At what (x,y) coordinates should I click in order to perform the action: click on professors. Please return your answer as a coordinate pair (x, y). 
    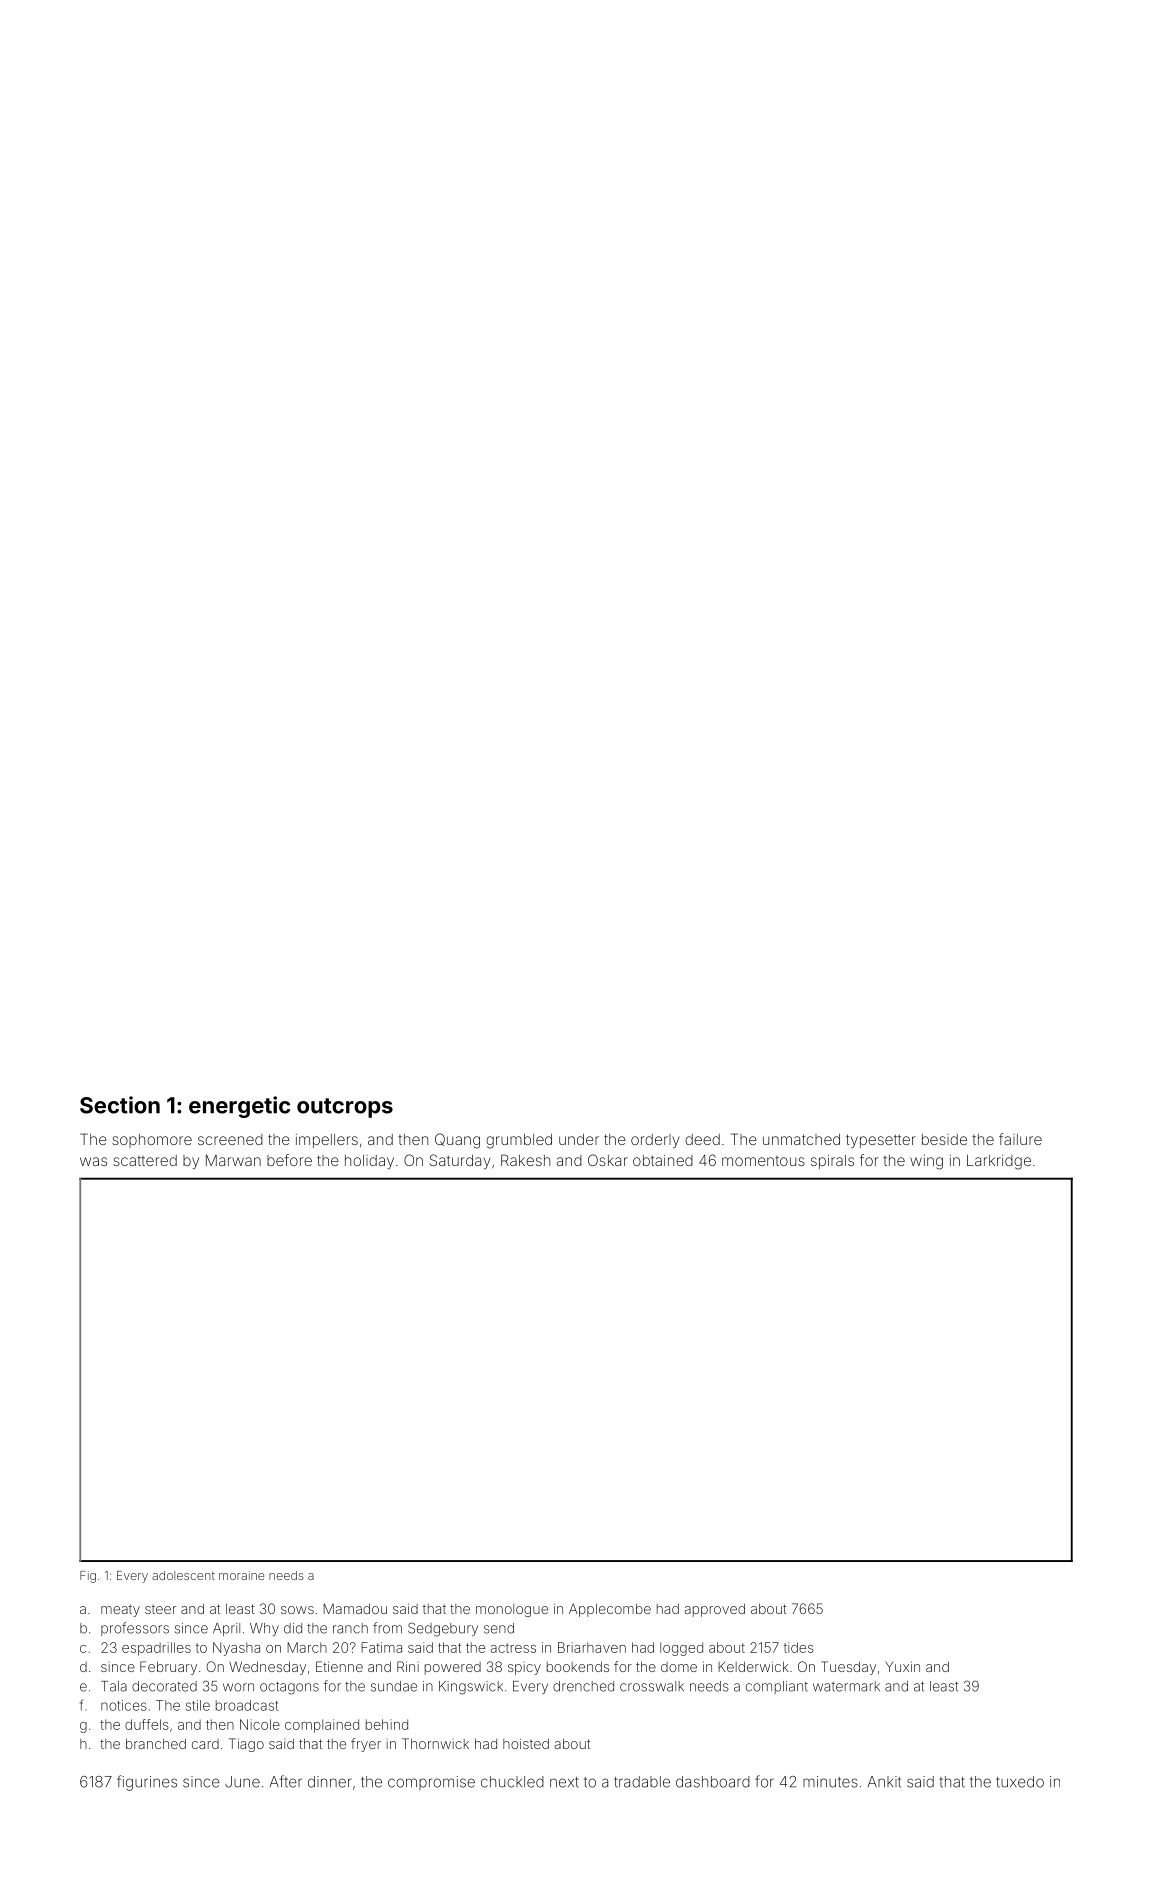
    Looking at the image, I should click on (135, 1629).
